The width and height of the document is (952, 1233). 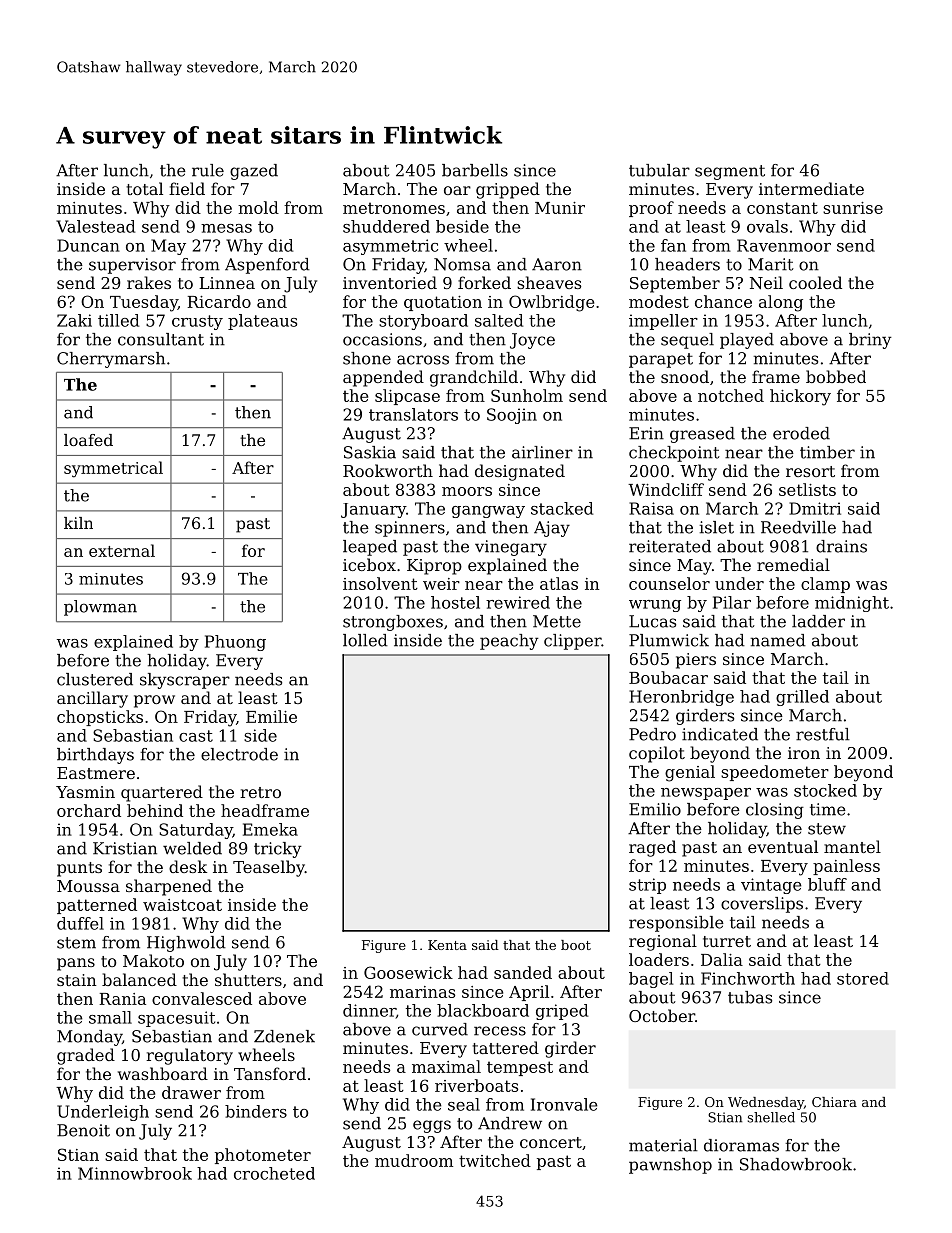 I want to click on newspaper, so click(x=706, y=794).
